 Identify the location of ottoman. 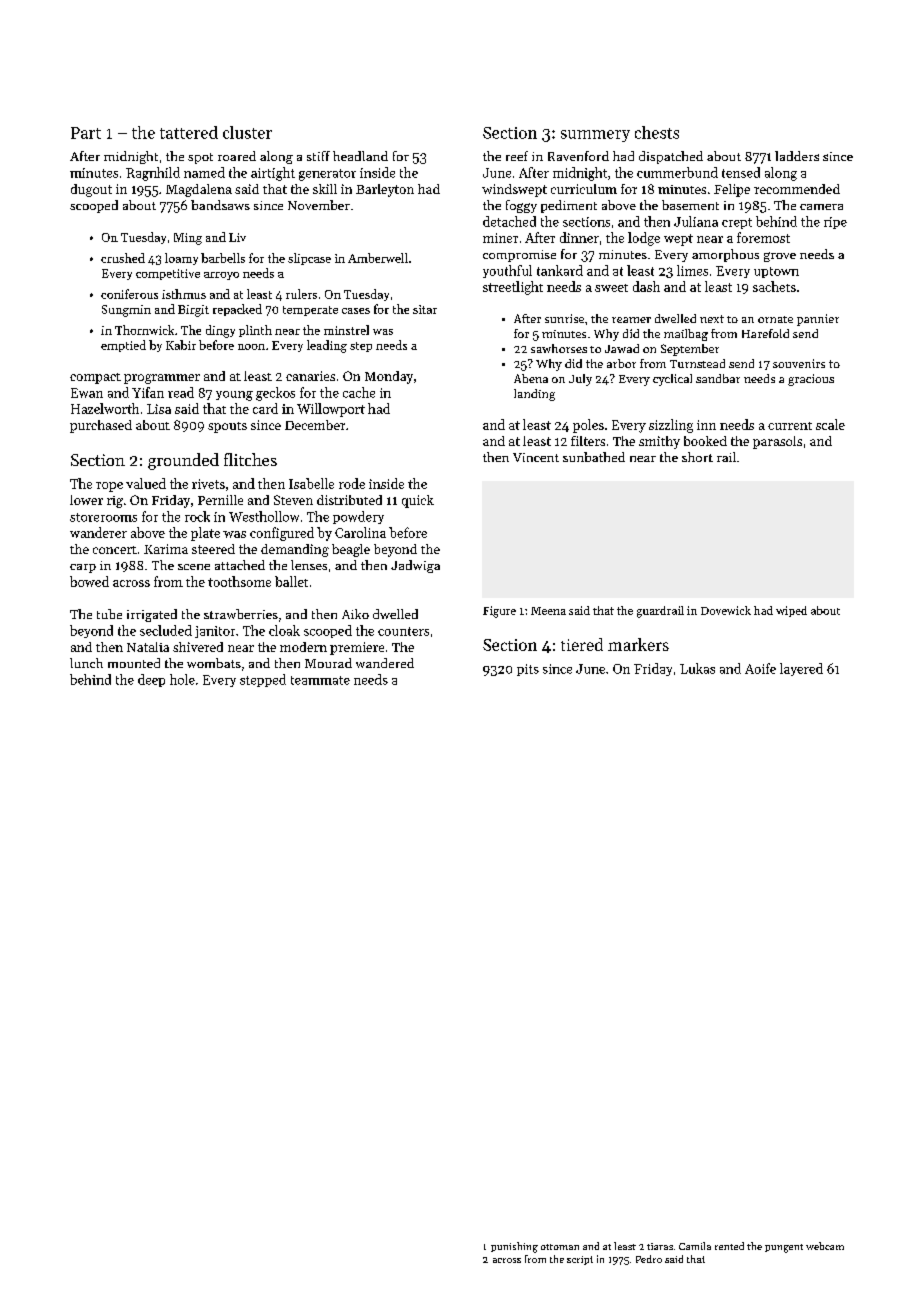
(560, 1247).
